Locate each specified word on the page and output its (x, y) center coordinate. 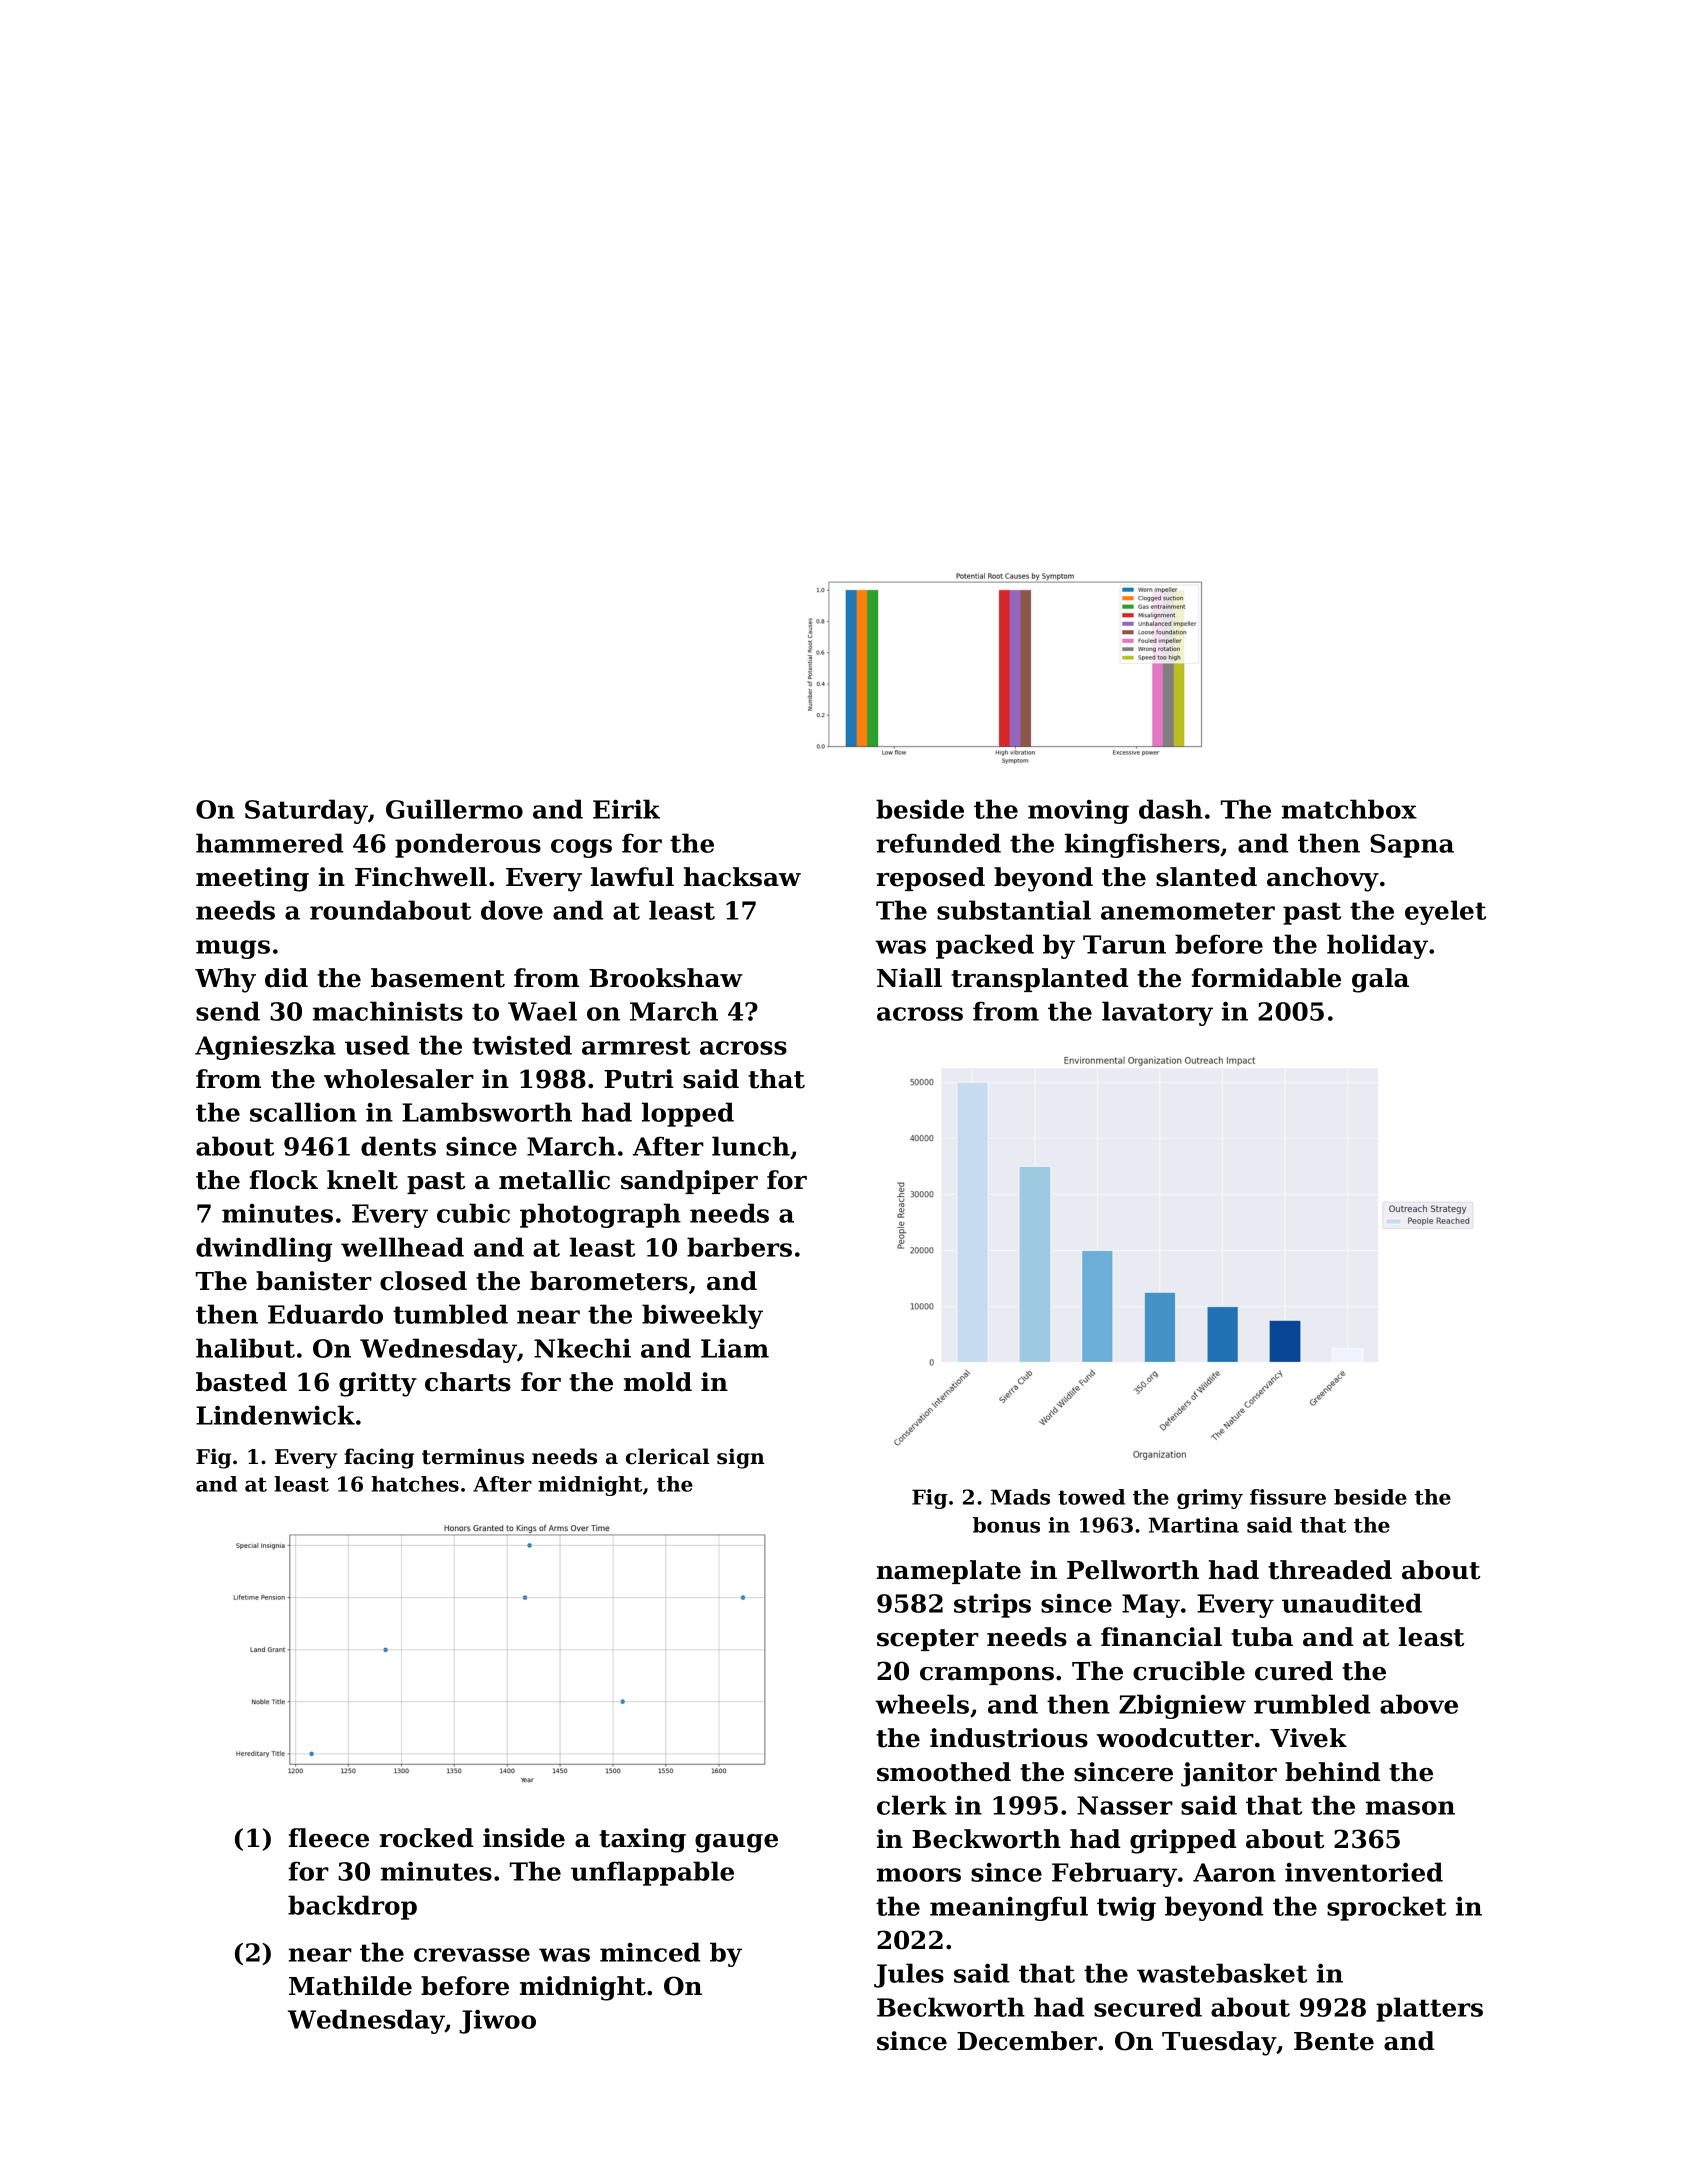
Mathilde (350, 1986)
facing (379, 1458)
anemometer (1188, 911)
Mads (1020, 1497)
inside (524, 1838)
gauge (736, 1843)
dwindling (264, 1249)
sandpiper (689, 1182)
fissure (1288, 1497)
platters (1429, 2009)
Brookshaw (666, 978)
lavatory (1157, 1013)
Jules (909, 1975)
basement (438, 978)
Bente (1334, 2041)
